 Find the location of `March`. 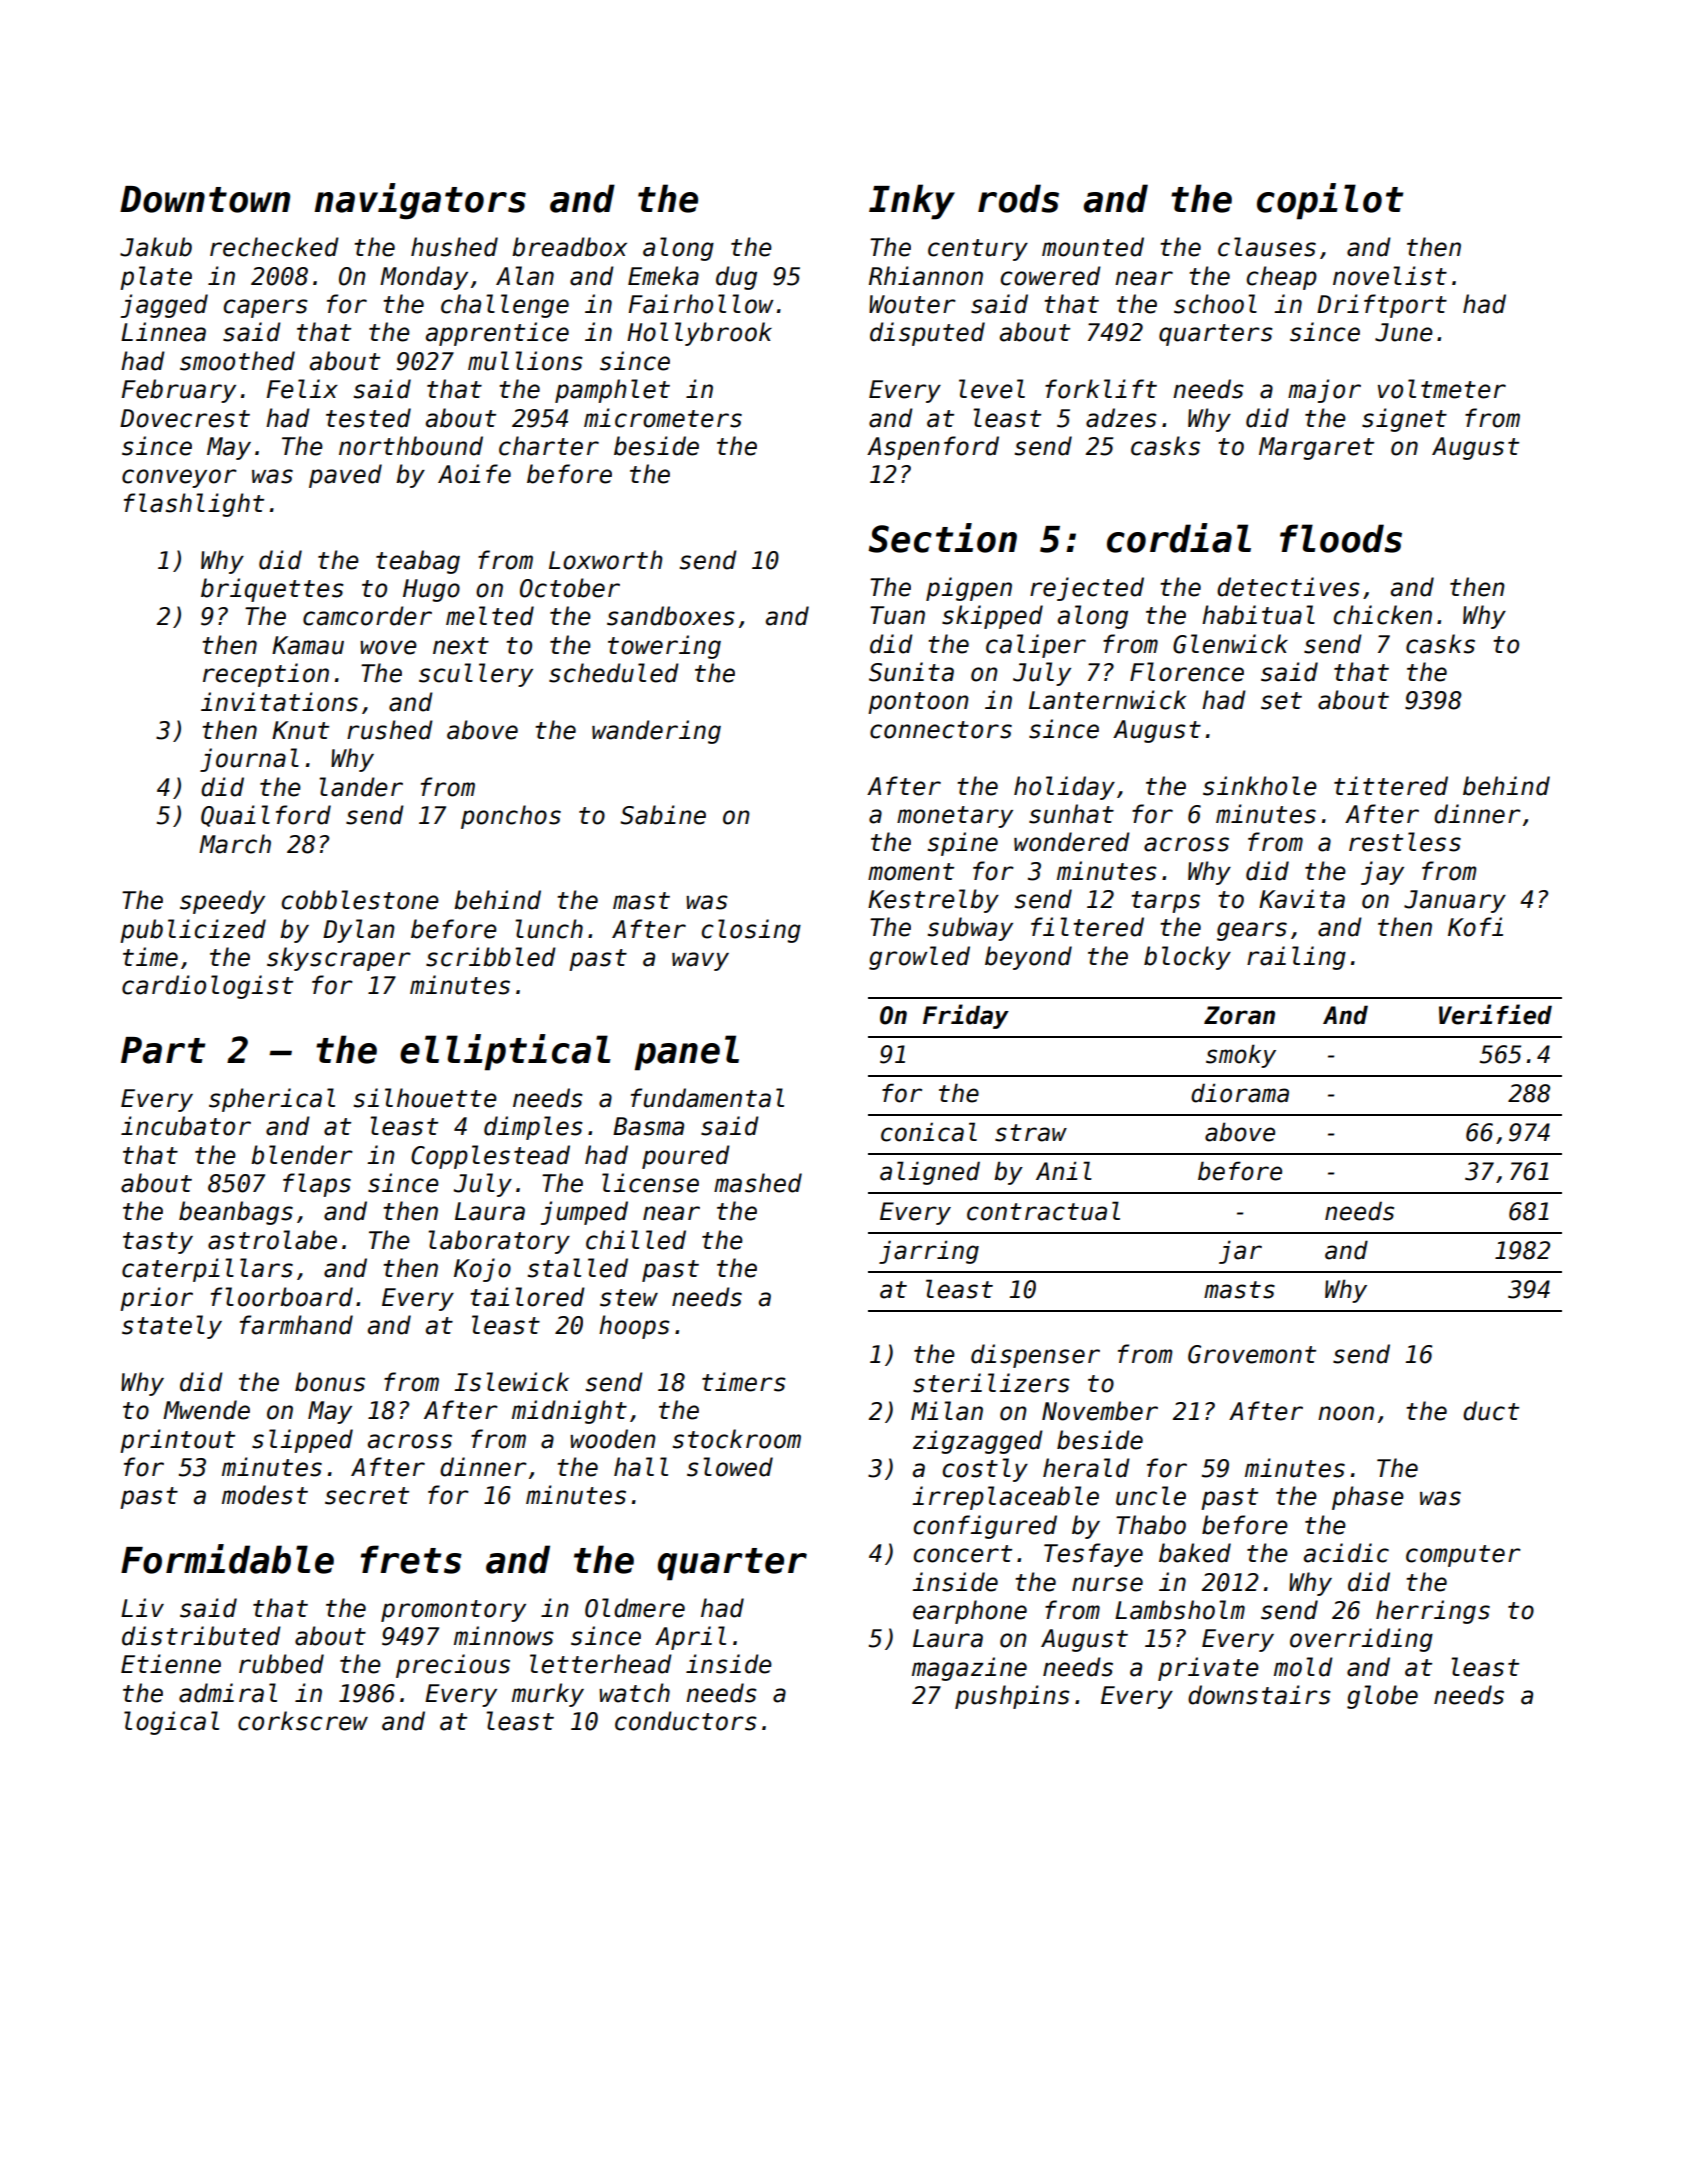

March is located at coordinates (235, 844).
